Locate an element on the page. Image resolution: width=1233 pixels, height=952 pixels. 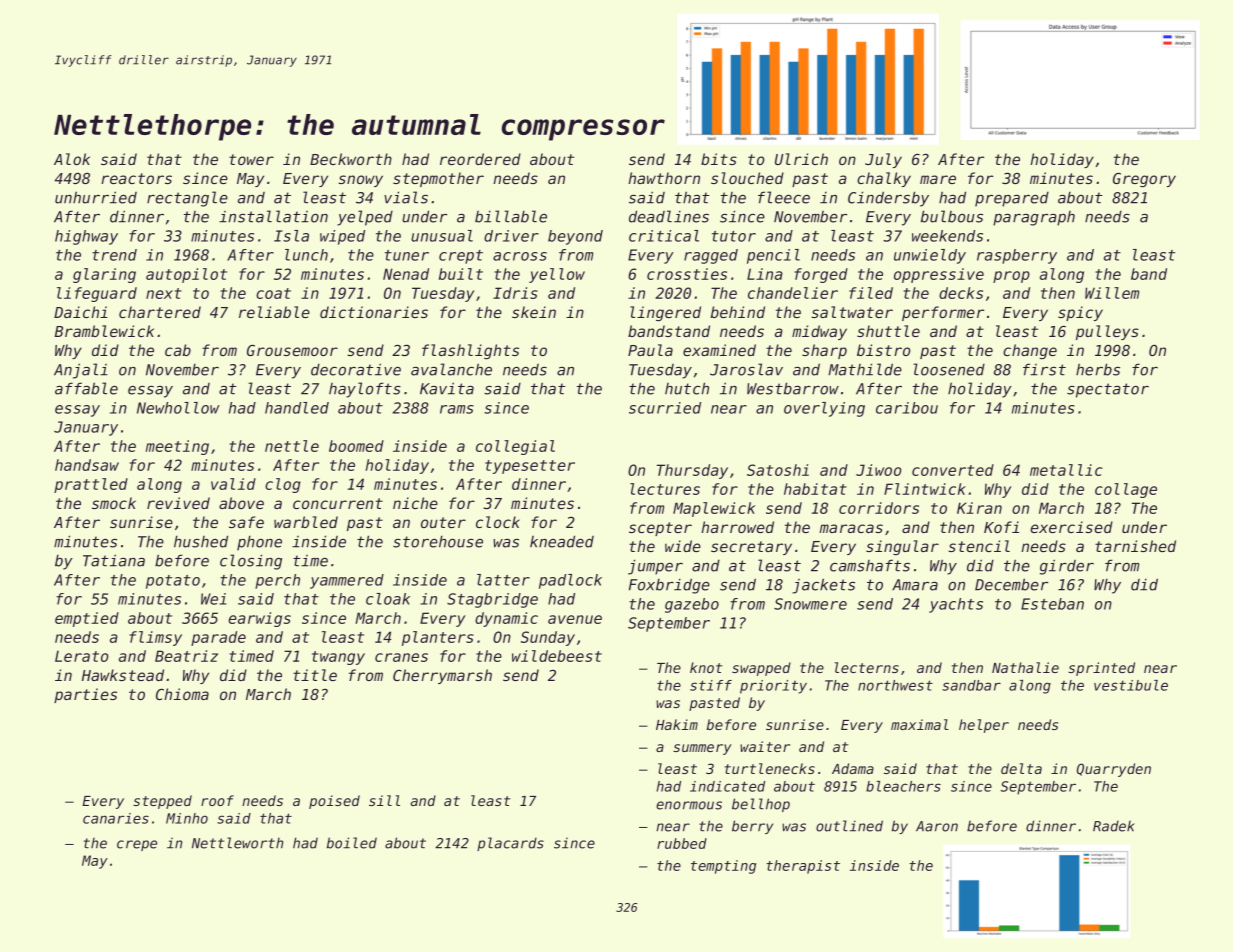
Tatiana is located at coordinates (114, 560).
